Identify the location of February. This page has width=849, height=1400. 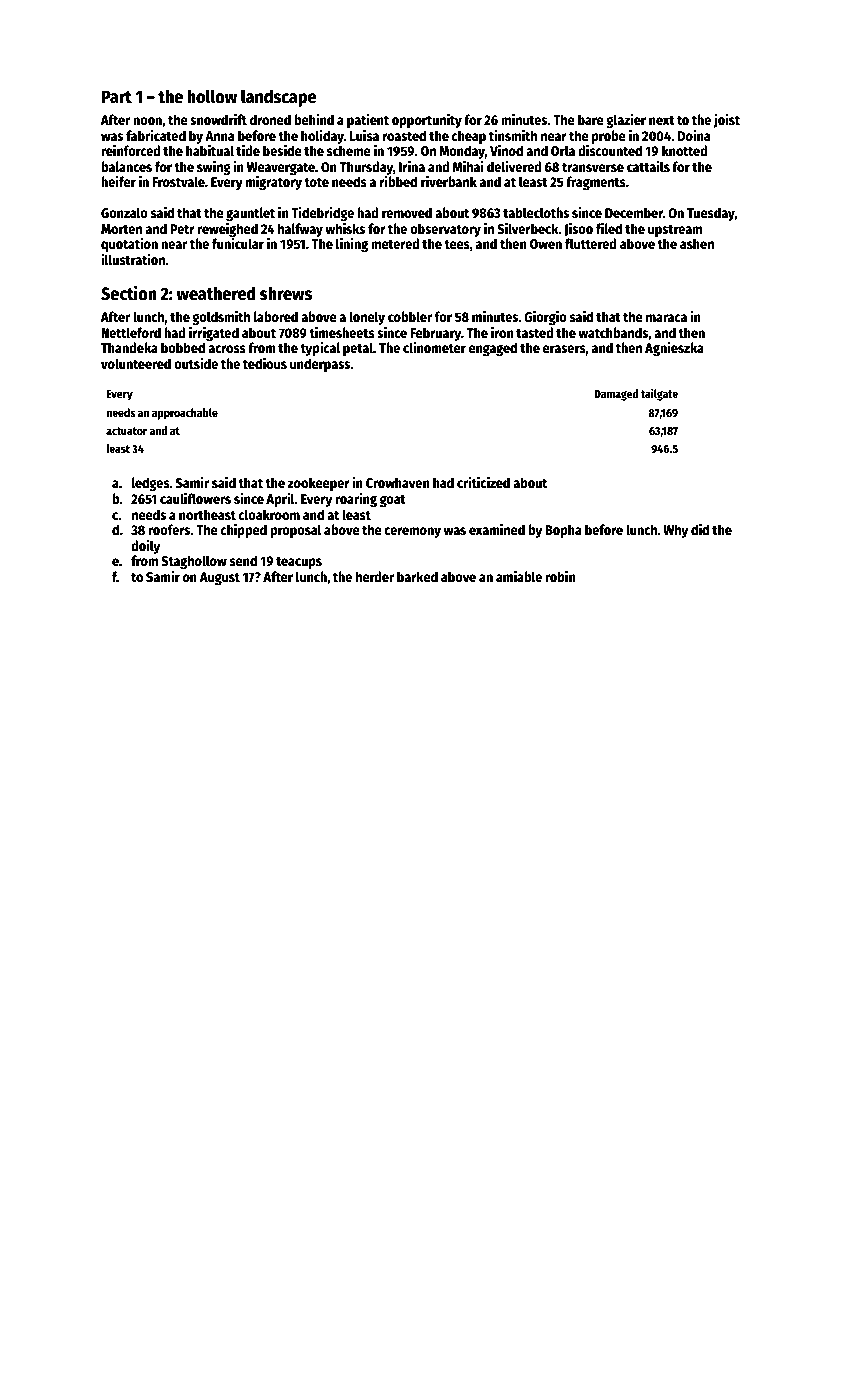
(435, 334).
